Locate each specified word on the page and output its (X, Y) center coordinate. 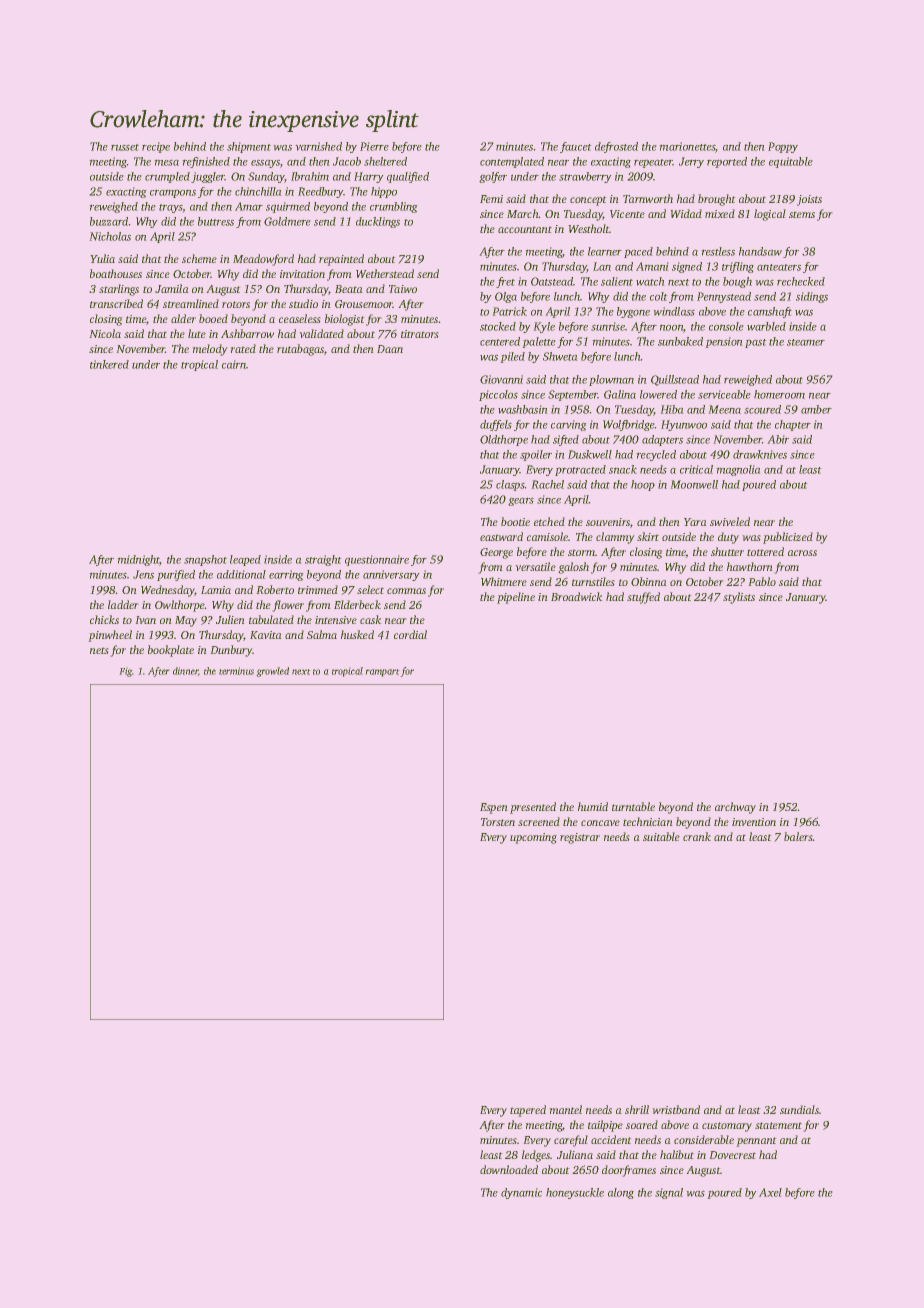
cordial (410, 634)
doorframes (629, 1171)
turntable (633, 806)
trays (171, 208)
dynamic (521, 1193)
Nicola (105, 333)
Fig (126, 672)
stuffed (643, 598)
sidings (812, 297)
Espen (493, 808)
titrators (419, 334)
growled (273, 672)
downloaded (509, 1169)
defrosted (616, 147)
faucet (575, 147)
